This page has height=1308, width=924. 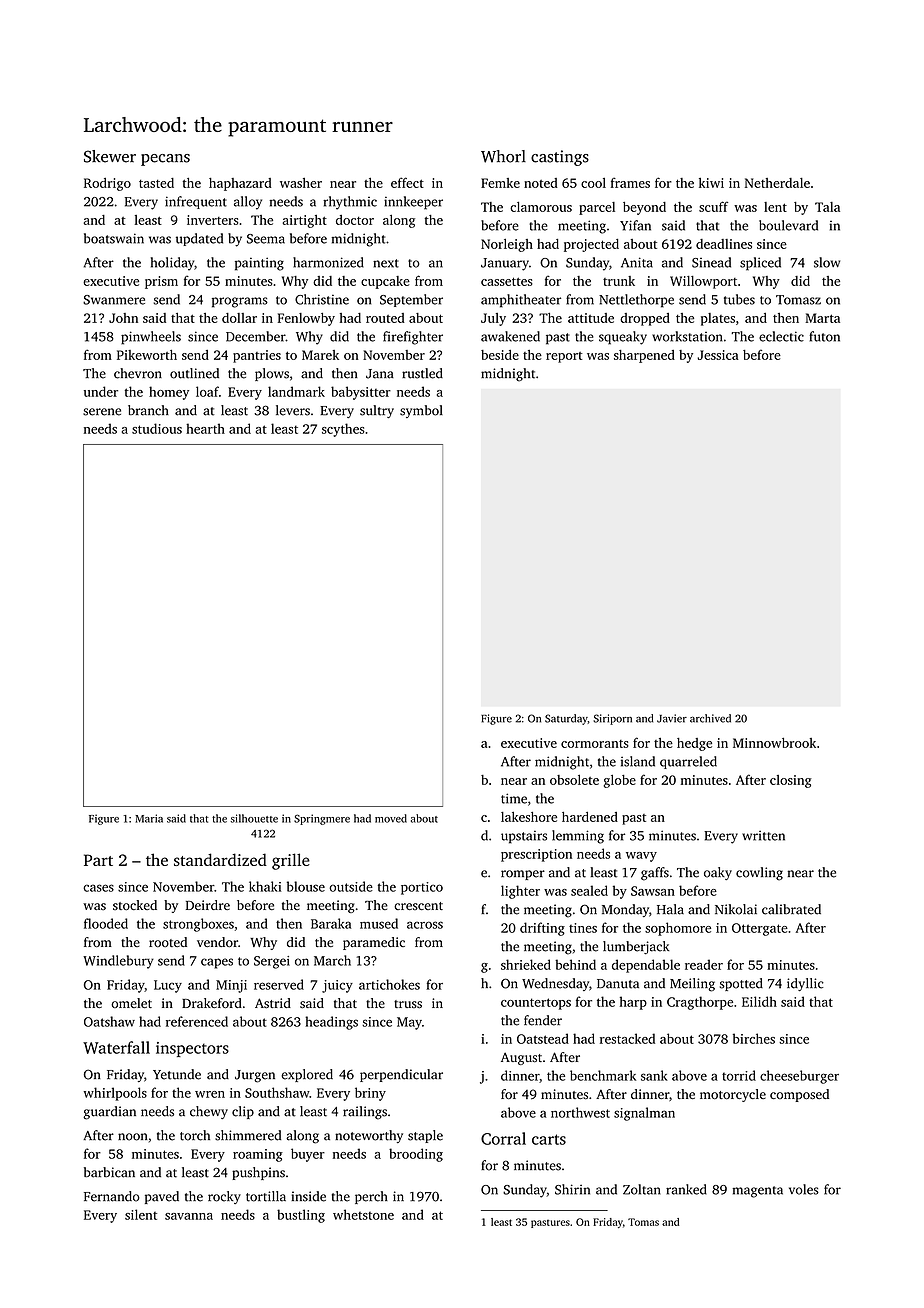 I want to click on bustling, so click(x=301, y=1216).
